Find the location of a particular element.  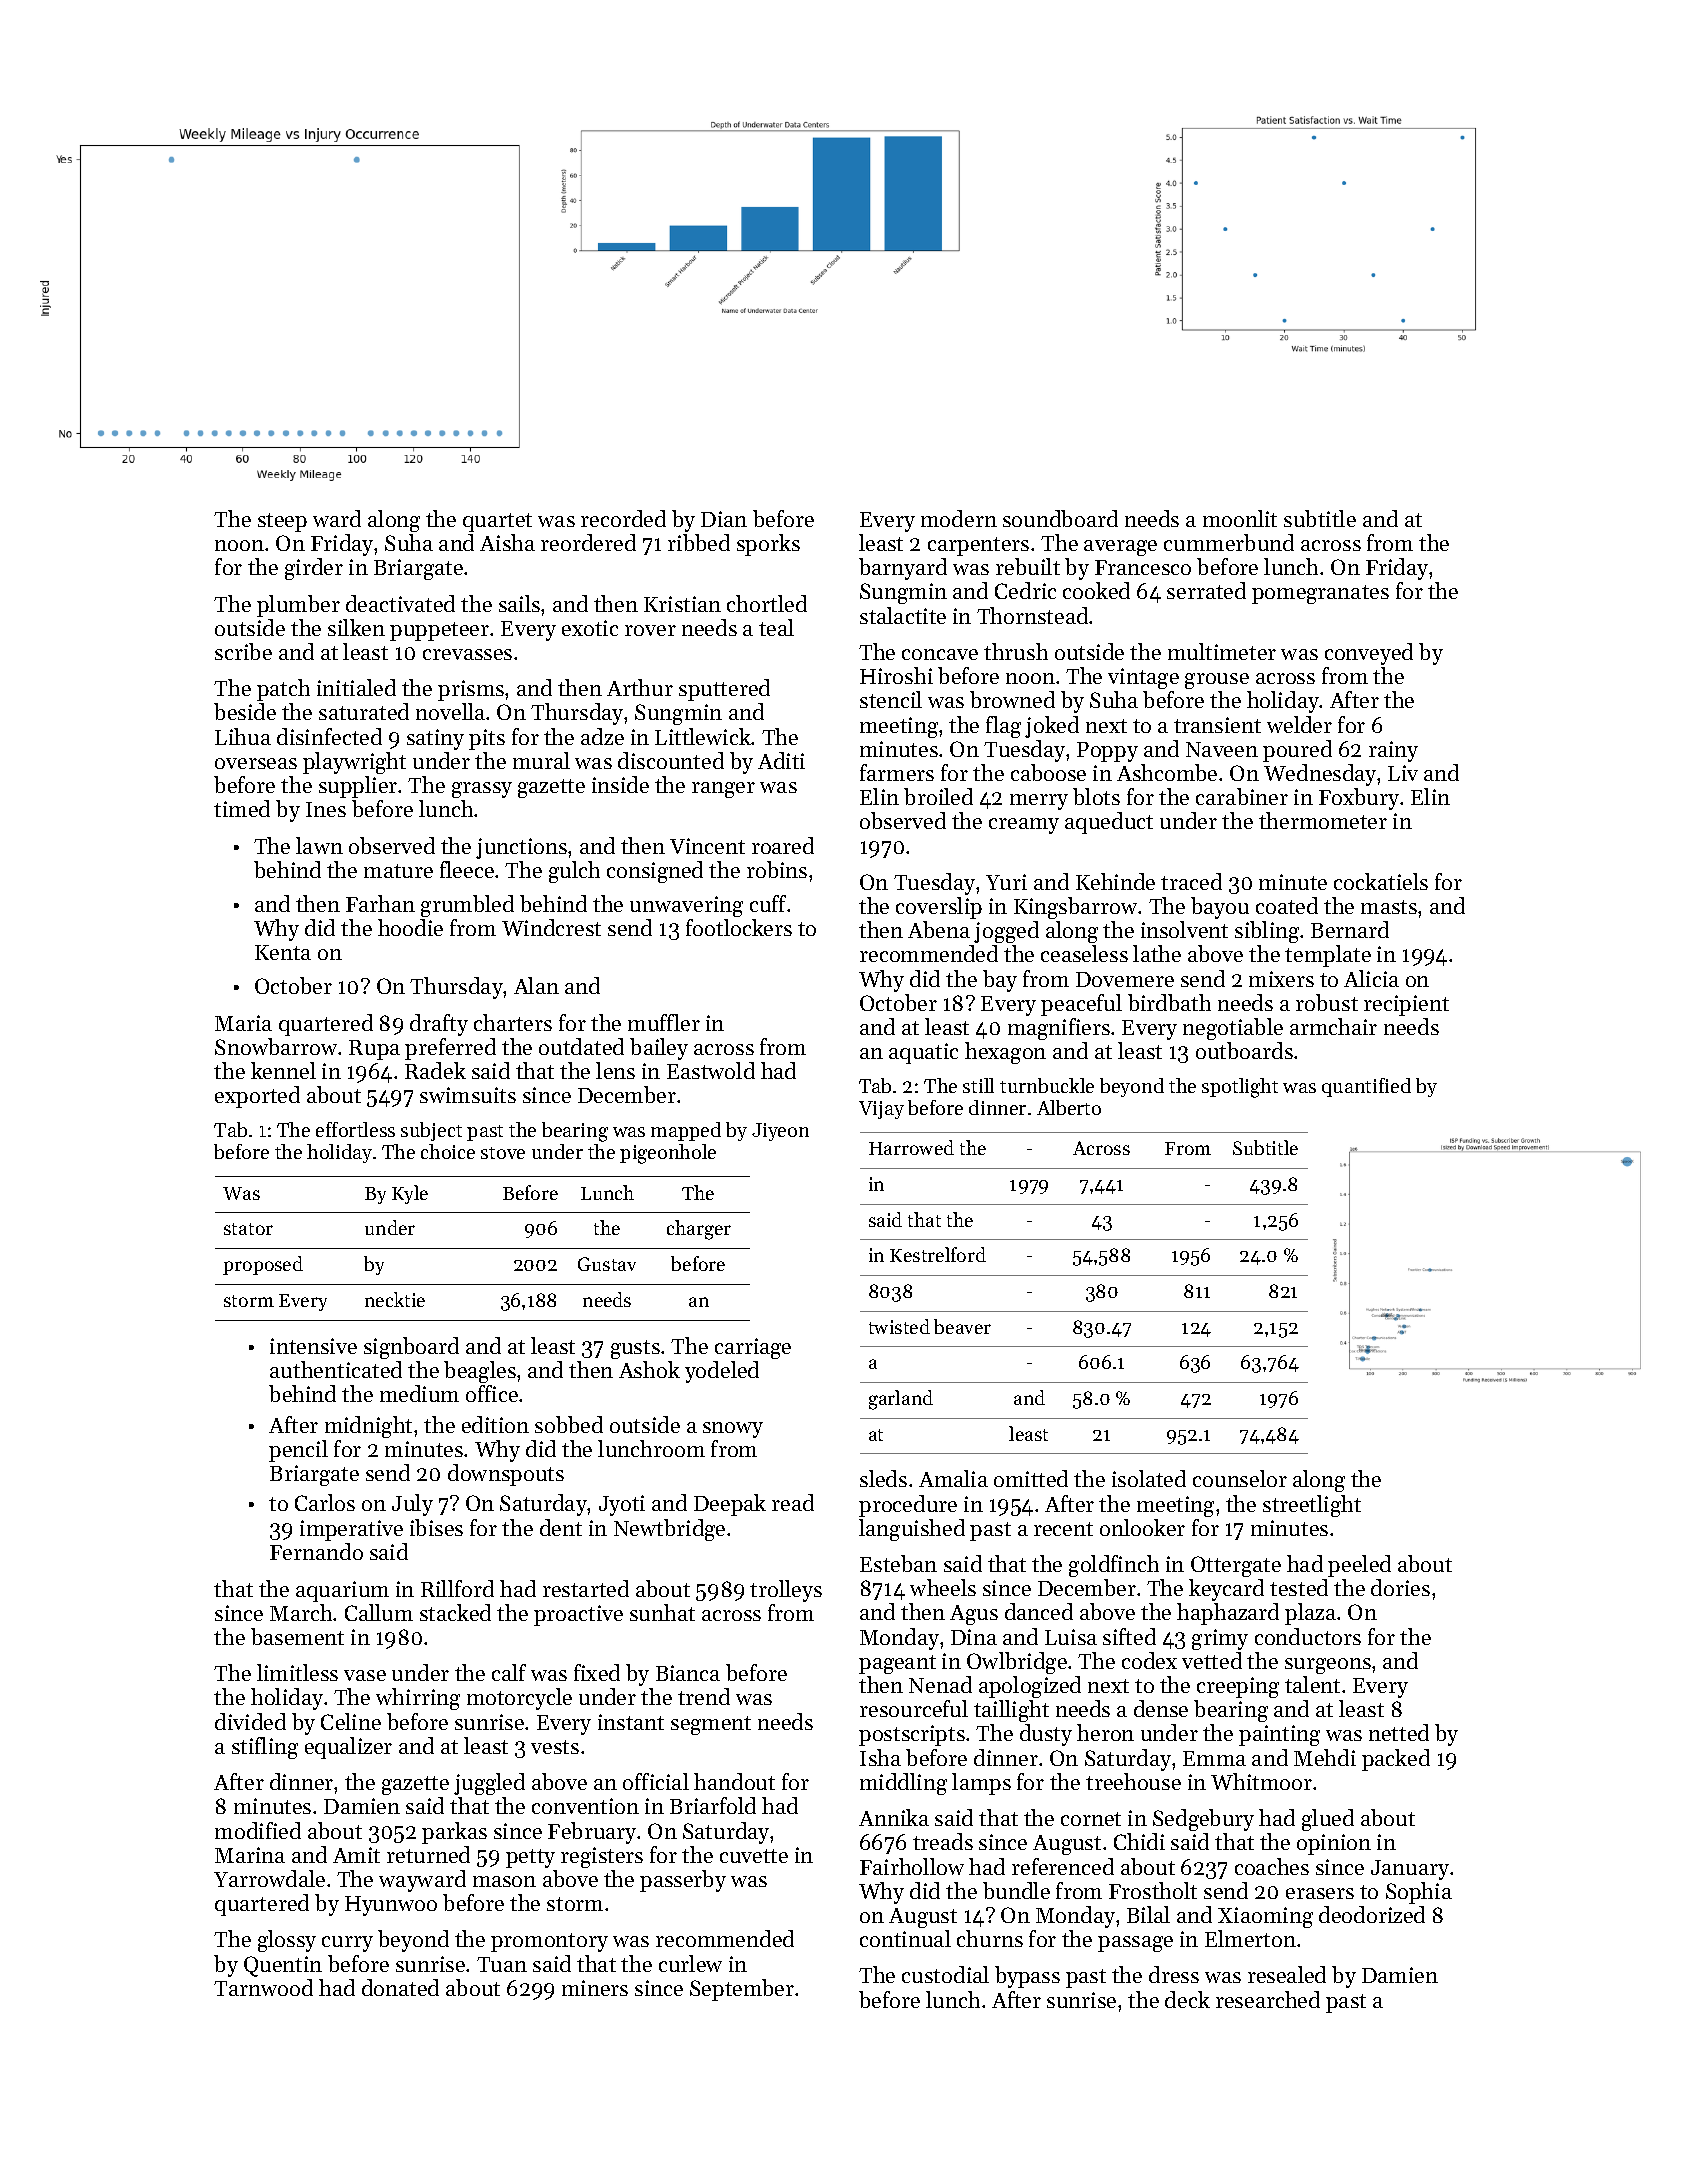

charger is located at coordinates (699, 1230).
